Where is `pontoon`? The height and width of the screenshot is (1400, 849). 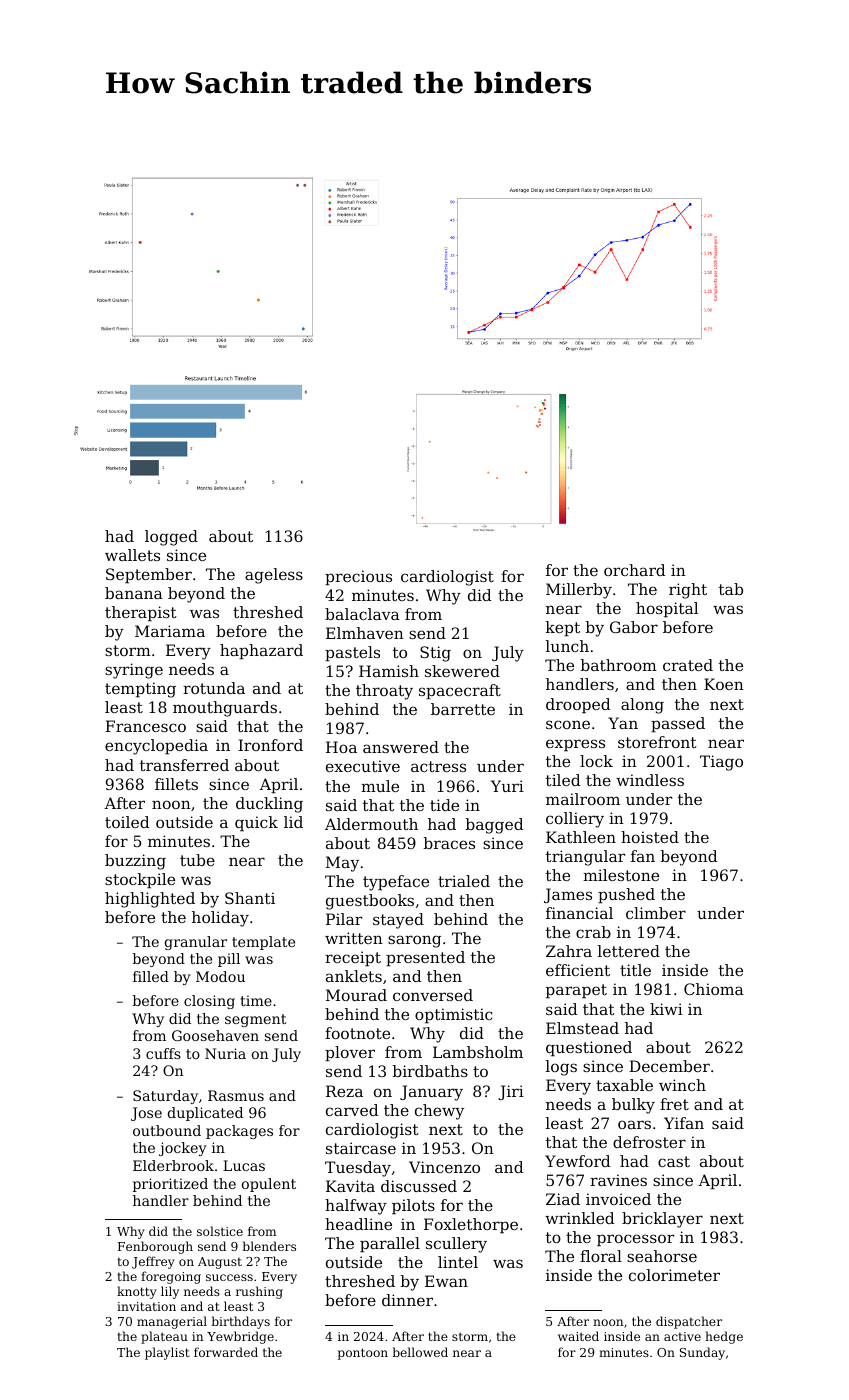
pontoon is located at coordinates (363, 1354).
